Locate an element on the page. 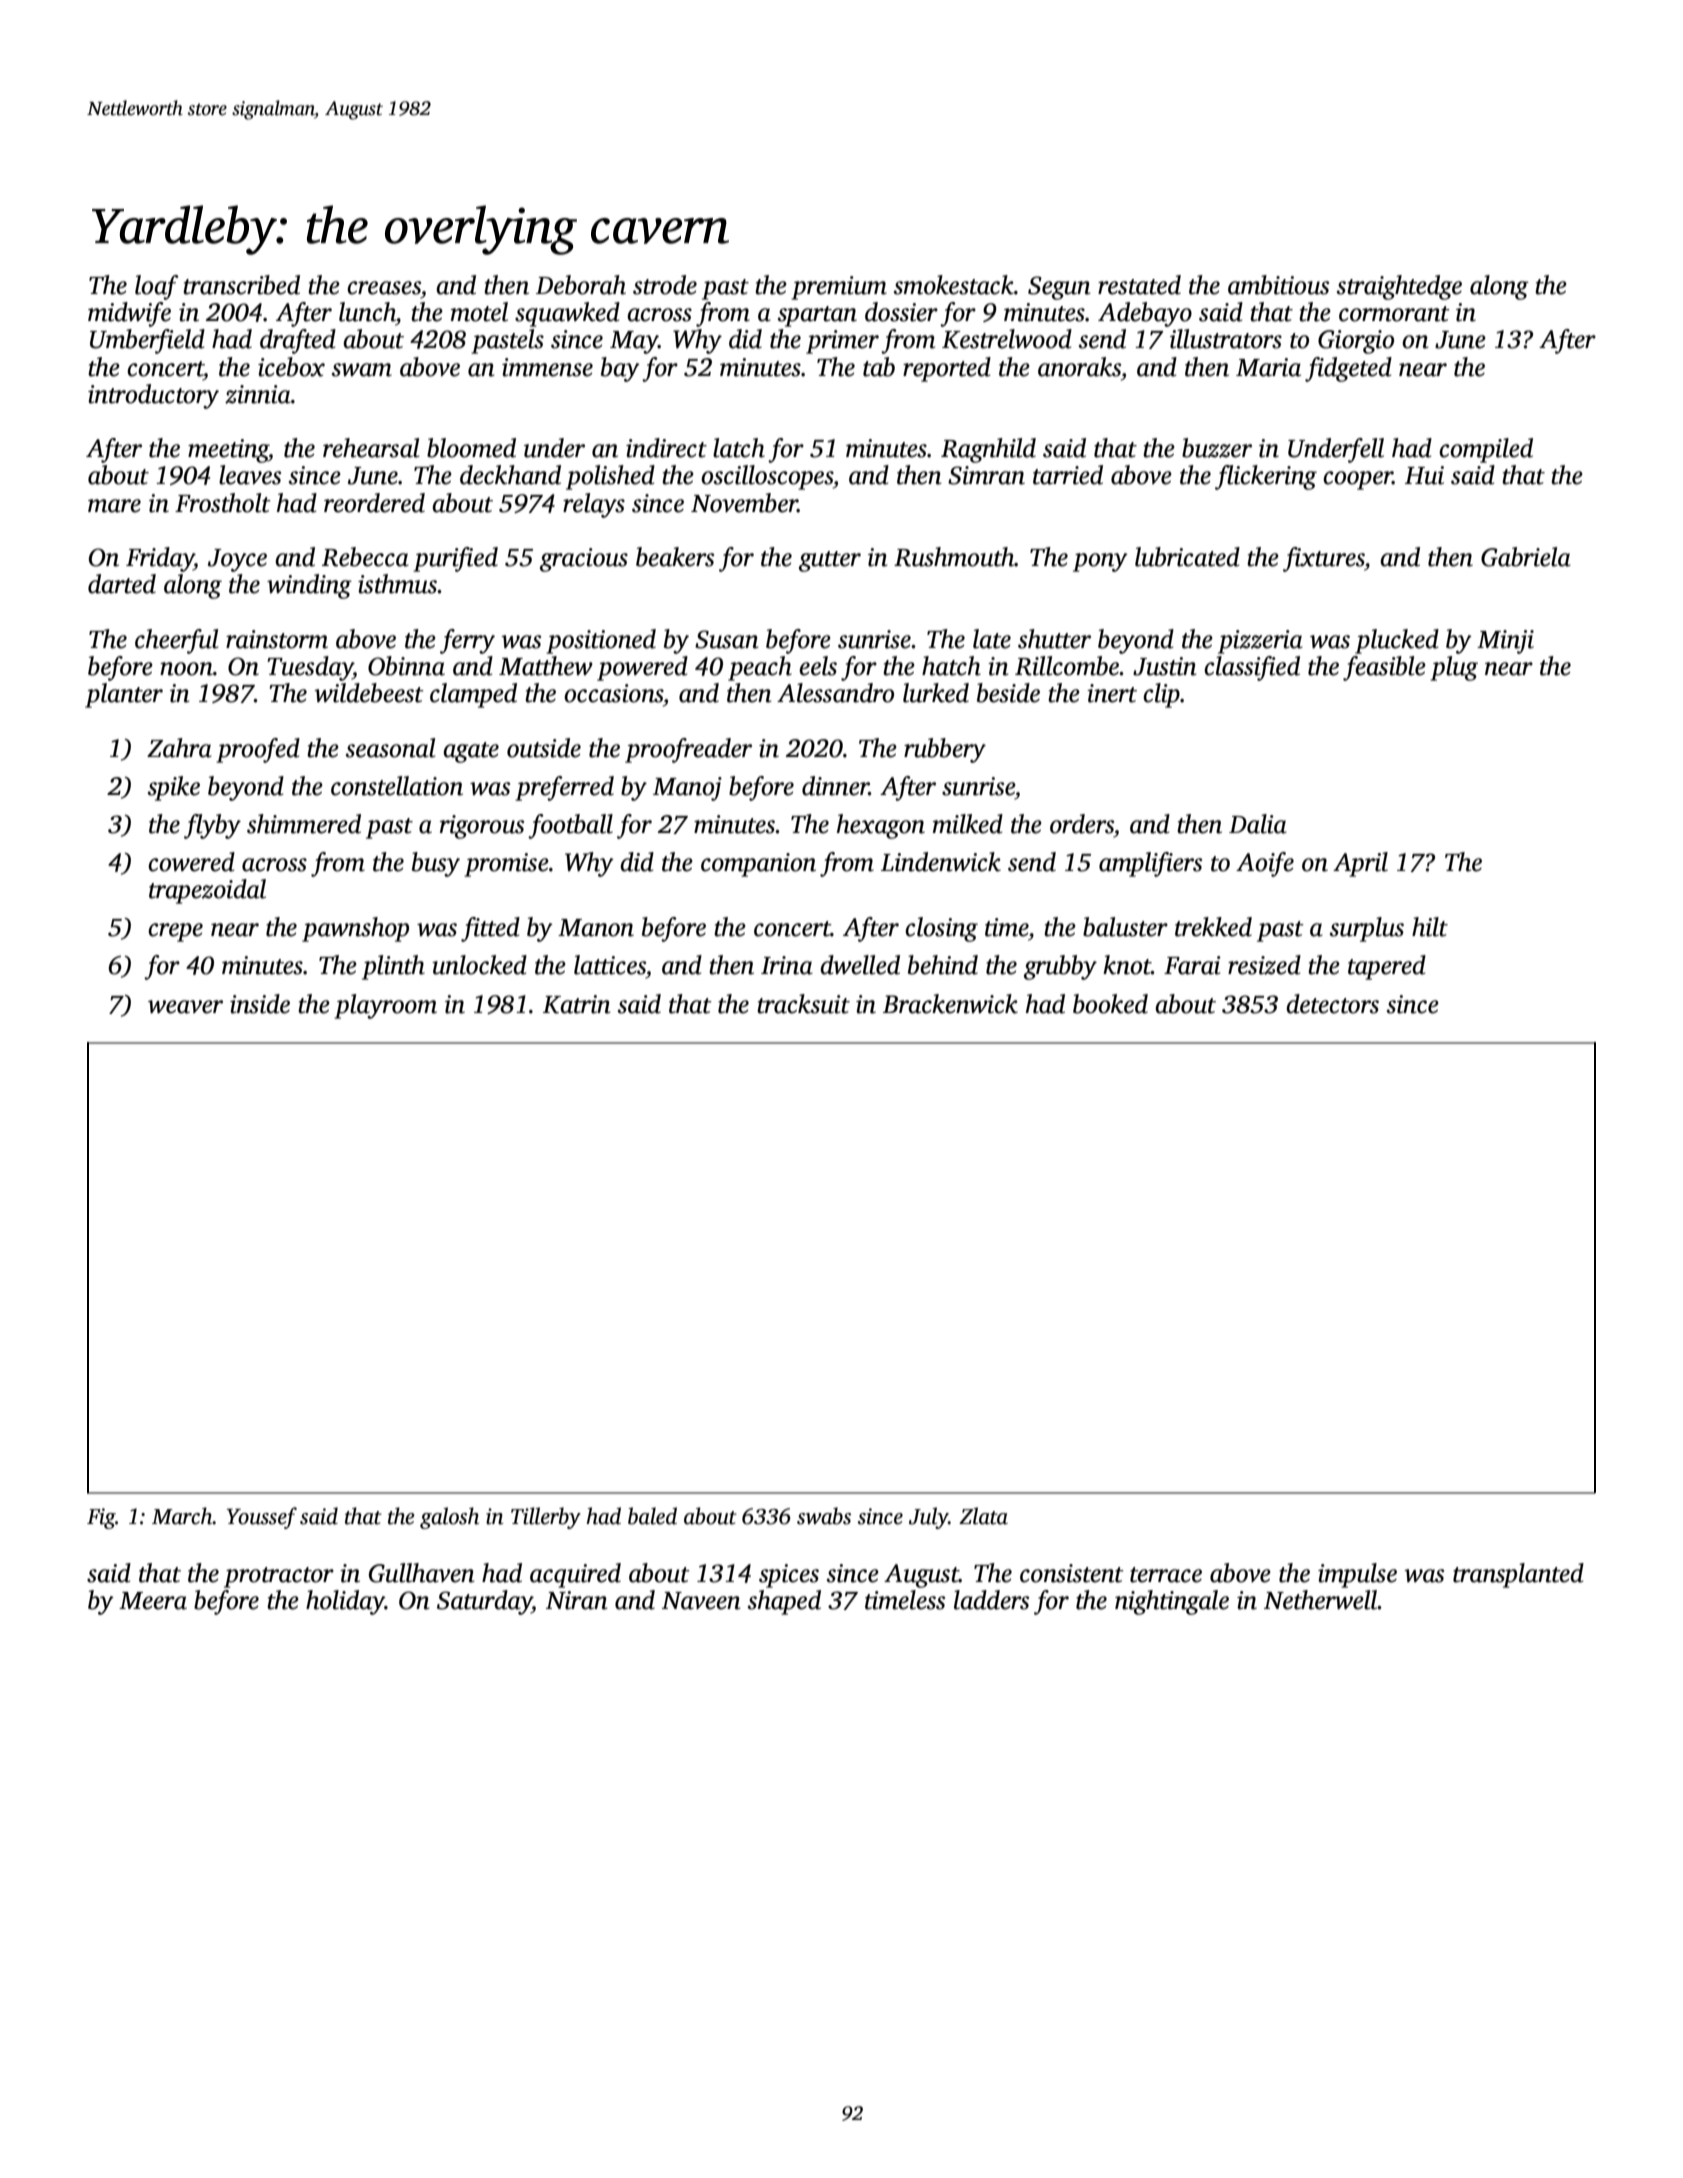 This image has height=2178, width=1683. planter is located at coordinates (124, 695).
